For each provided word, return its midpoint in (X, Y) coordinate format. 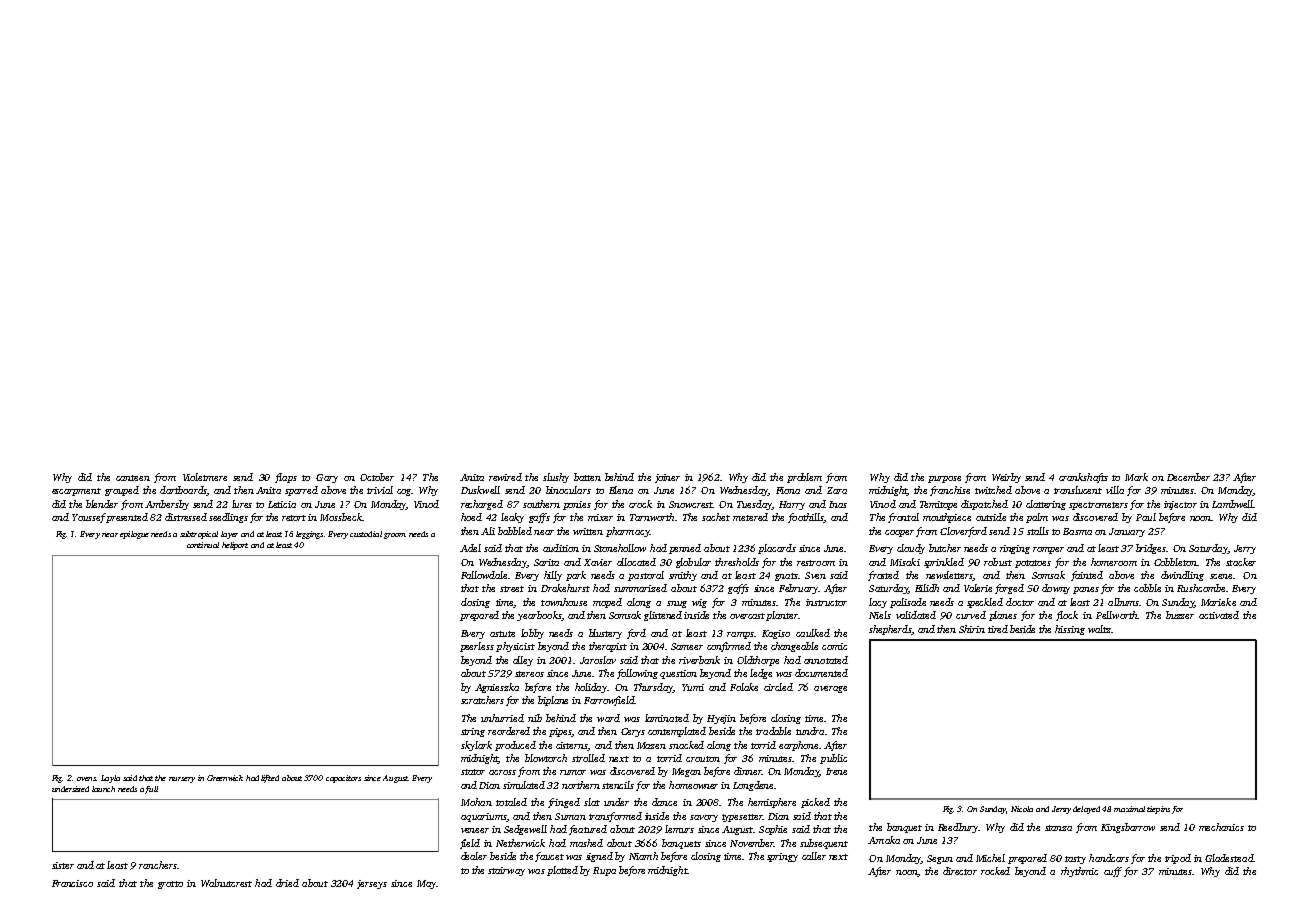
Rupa (604, 871)
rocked (995, 871)
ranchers (158, 865)
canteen (133, 478)
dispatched (984, 505)
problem (804, 478)
